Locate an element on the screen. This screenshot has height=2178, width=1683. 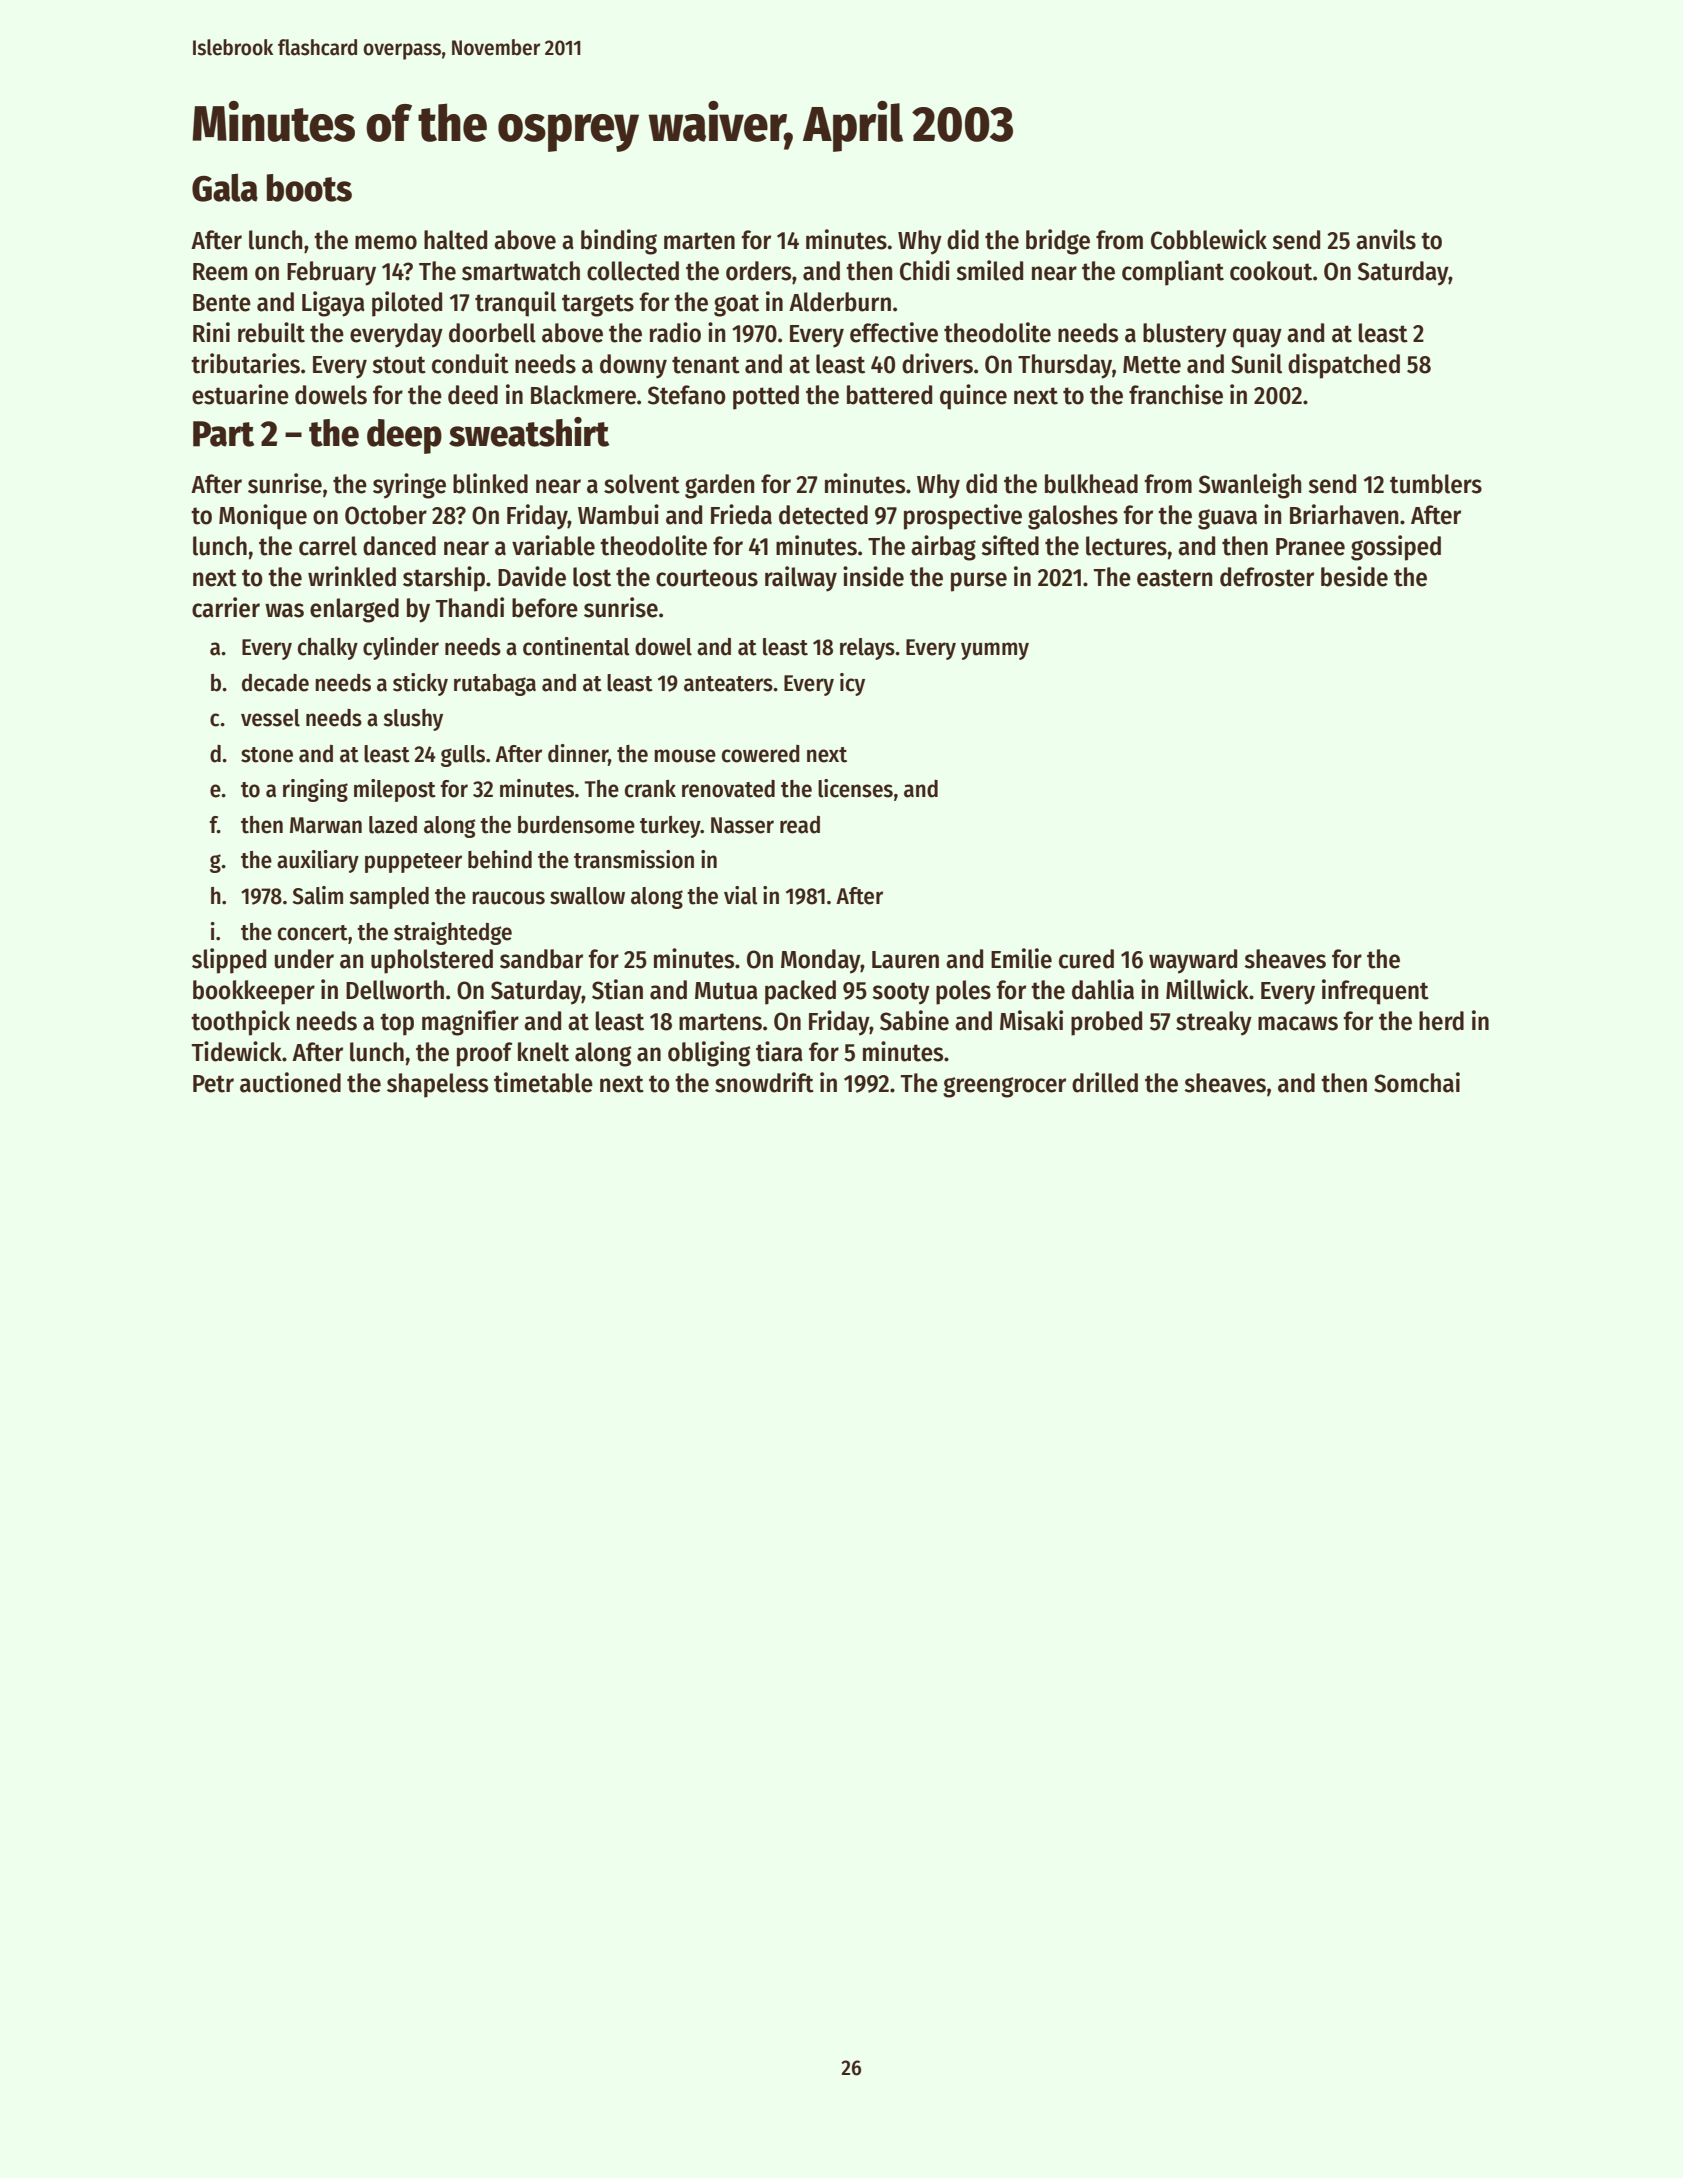
potted is located at coordinates (766, 397).
